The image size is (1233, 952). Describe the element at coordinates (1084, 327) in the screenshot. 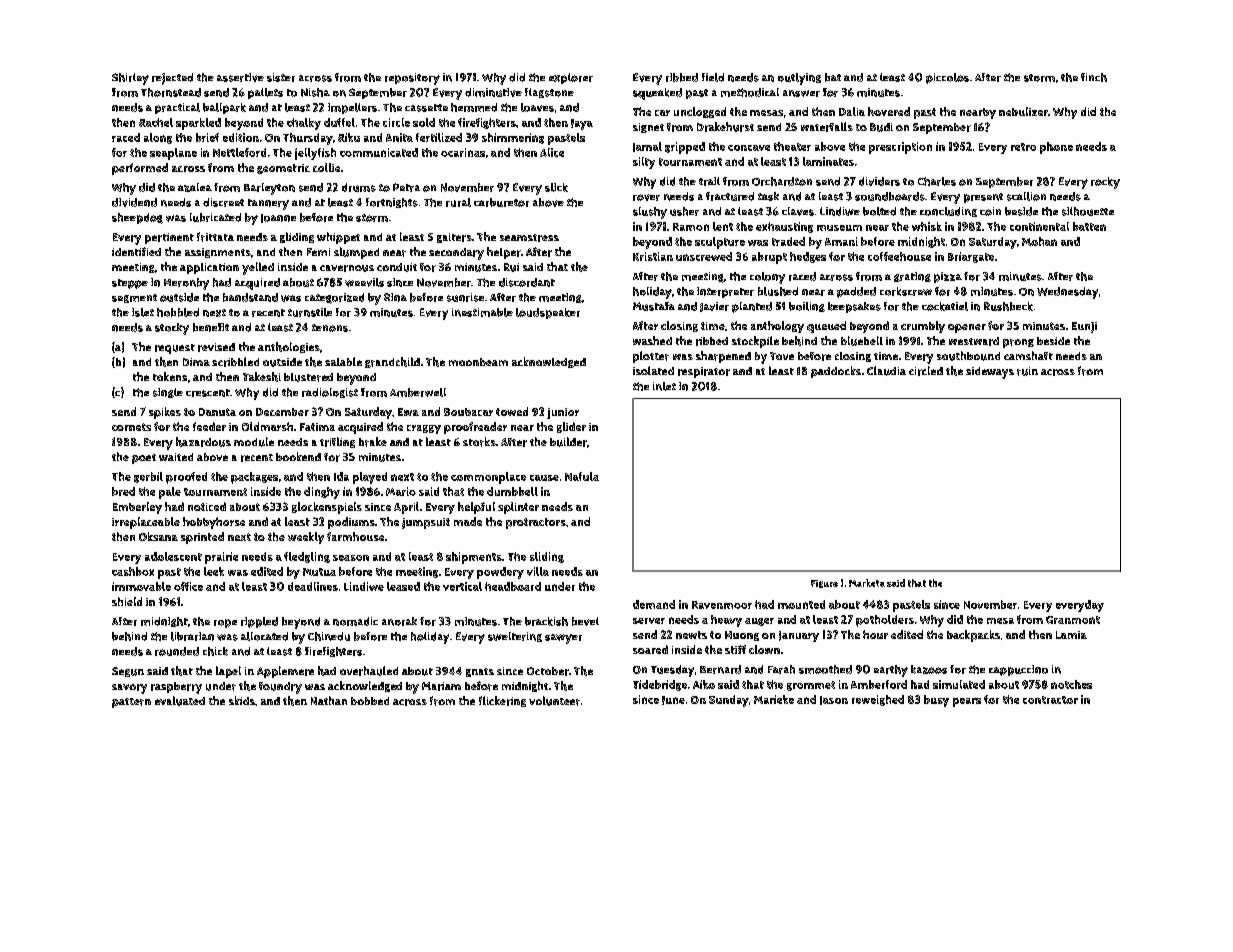

I see `Eunji` at that location.
